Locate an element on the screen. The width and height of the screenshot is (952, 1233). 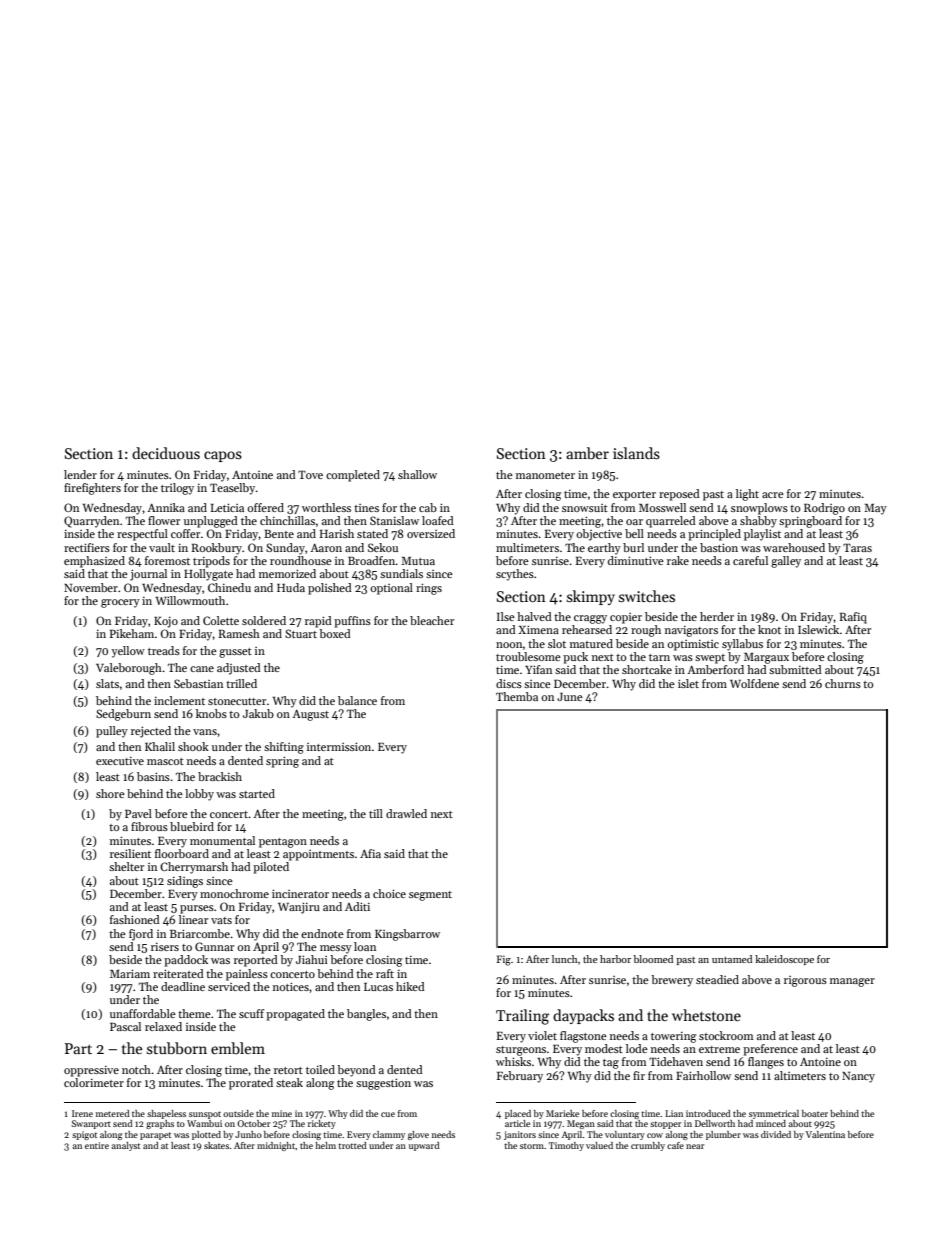
Kingsbarrow is located at coordinates (407, 935).
